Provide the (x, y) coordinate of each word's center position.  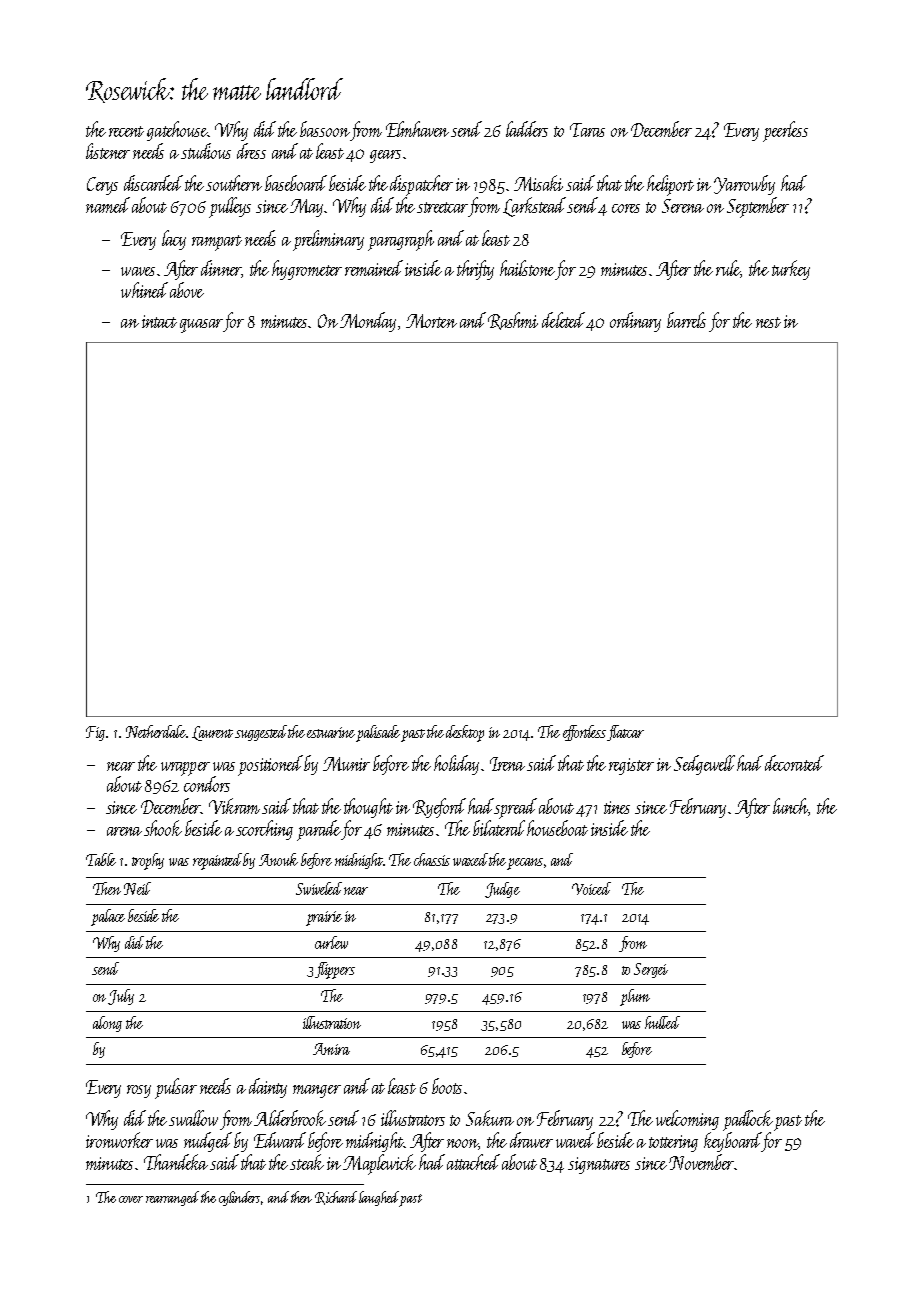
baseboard (296, 183)
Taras (587, 130)
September (758, 207)
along (107, 1024)
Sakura (490, 1118)
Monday (368, 322)
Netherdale (156, 731)
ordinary (635, 322)
